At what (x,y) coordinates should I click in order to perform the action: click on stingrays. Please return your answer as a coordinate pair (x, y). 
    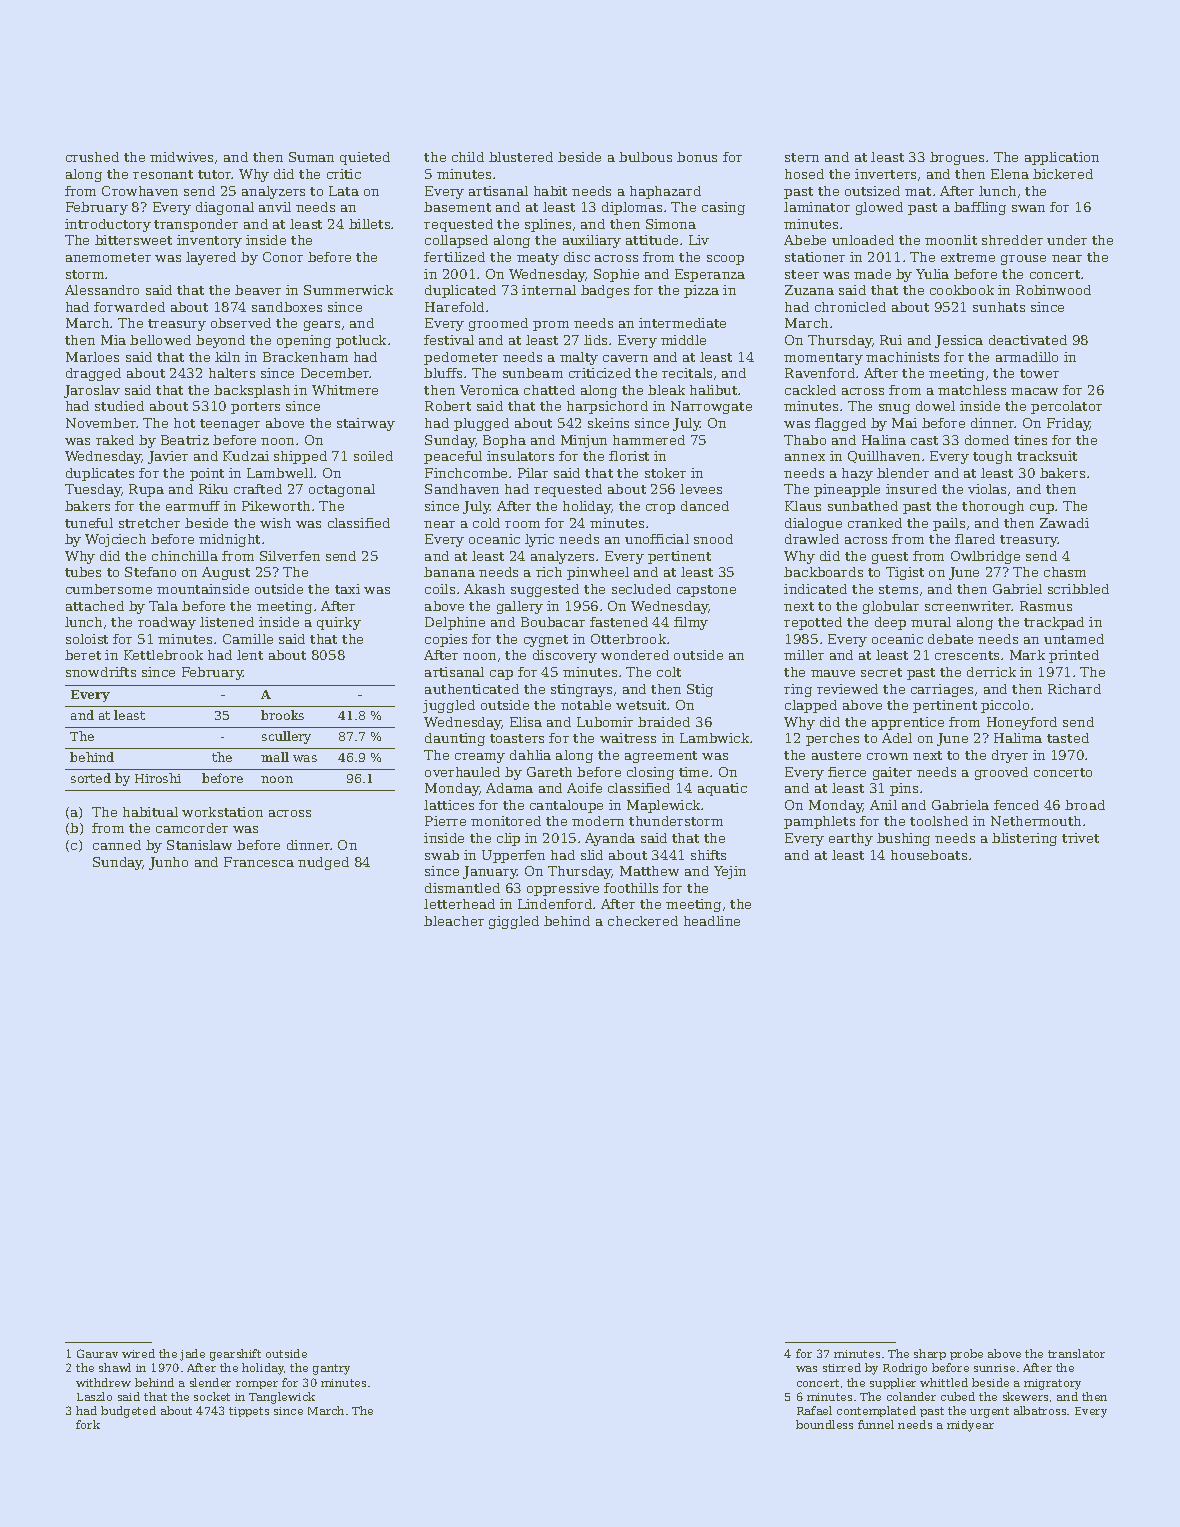
    Looking at the image, I should click on (581, 690).
